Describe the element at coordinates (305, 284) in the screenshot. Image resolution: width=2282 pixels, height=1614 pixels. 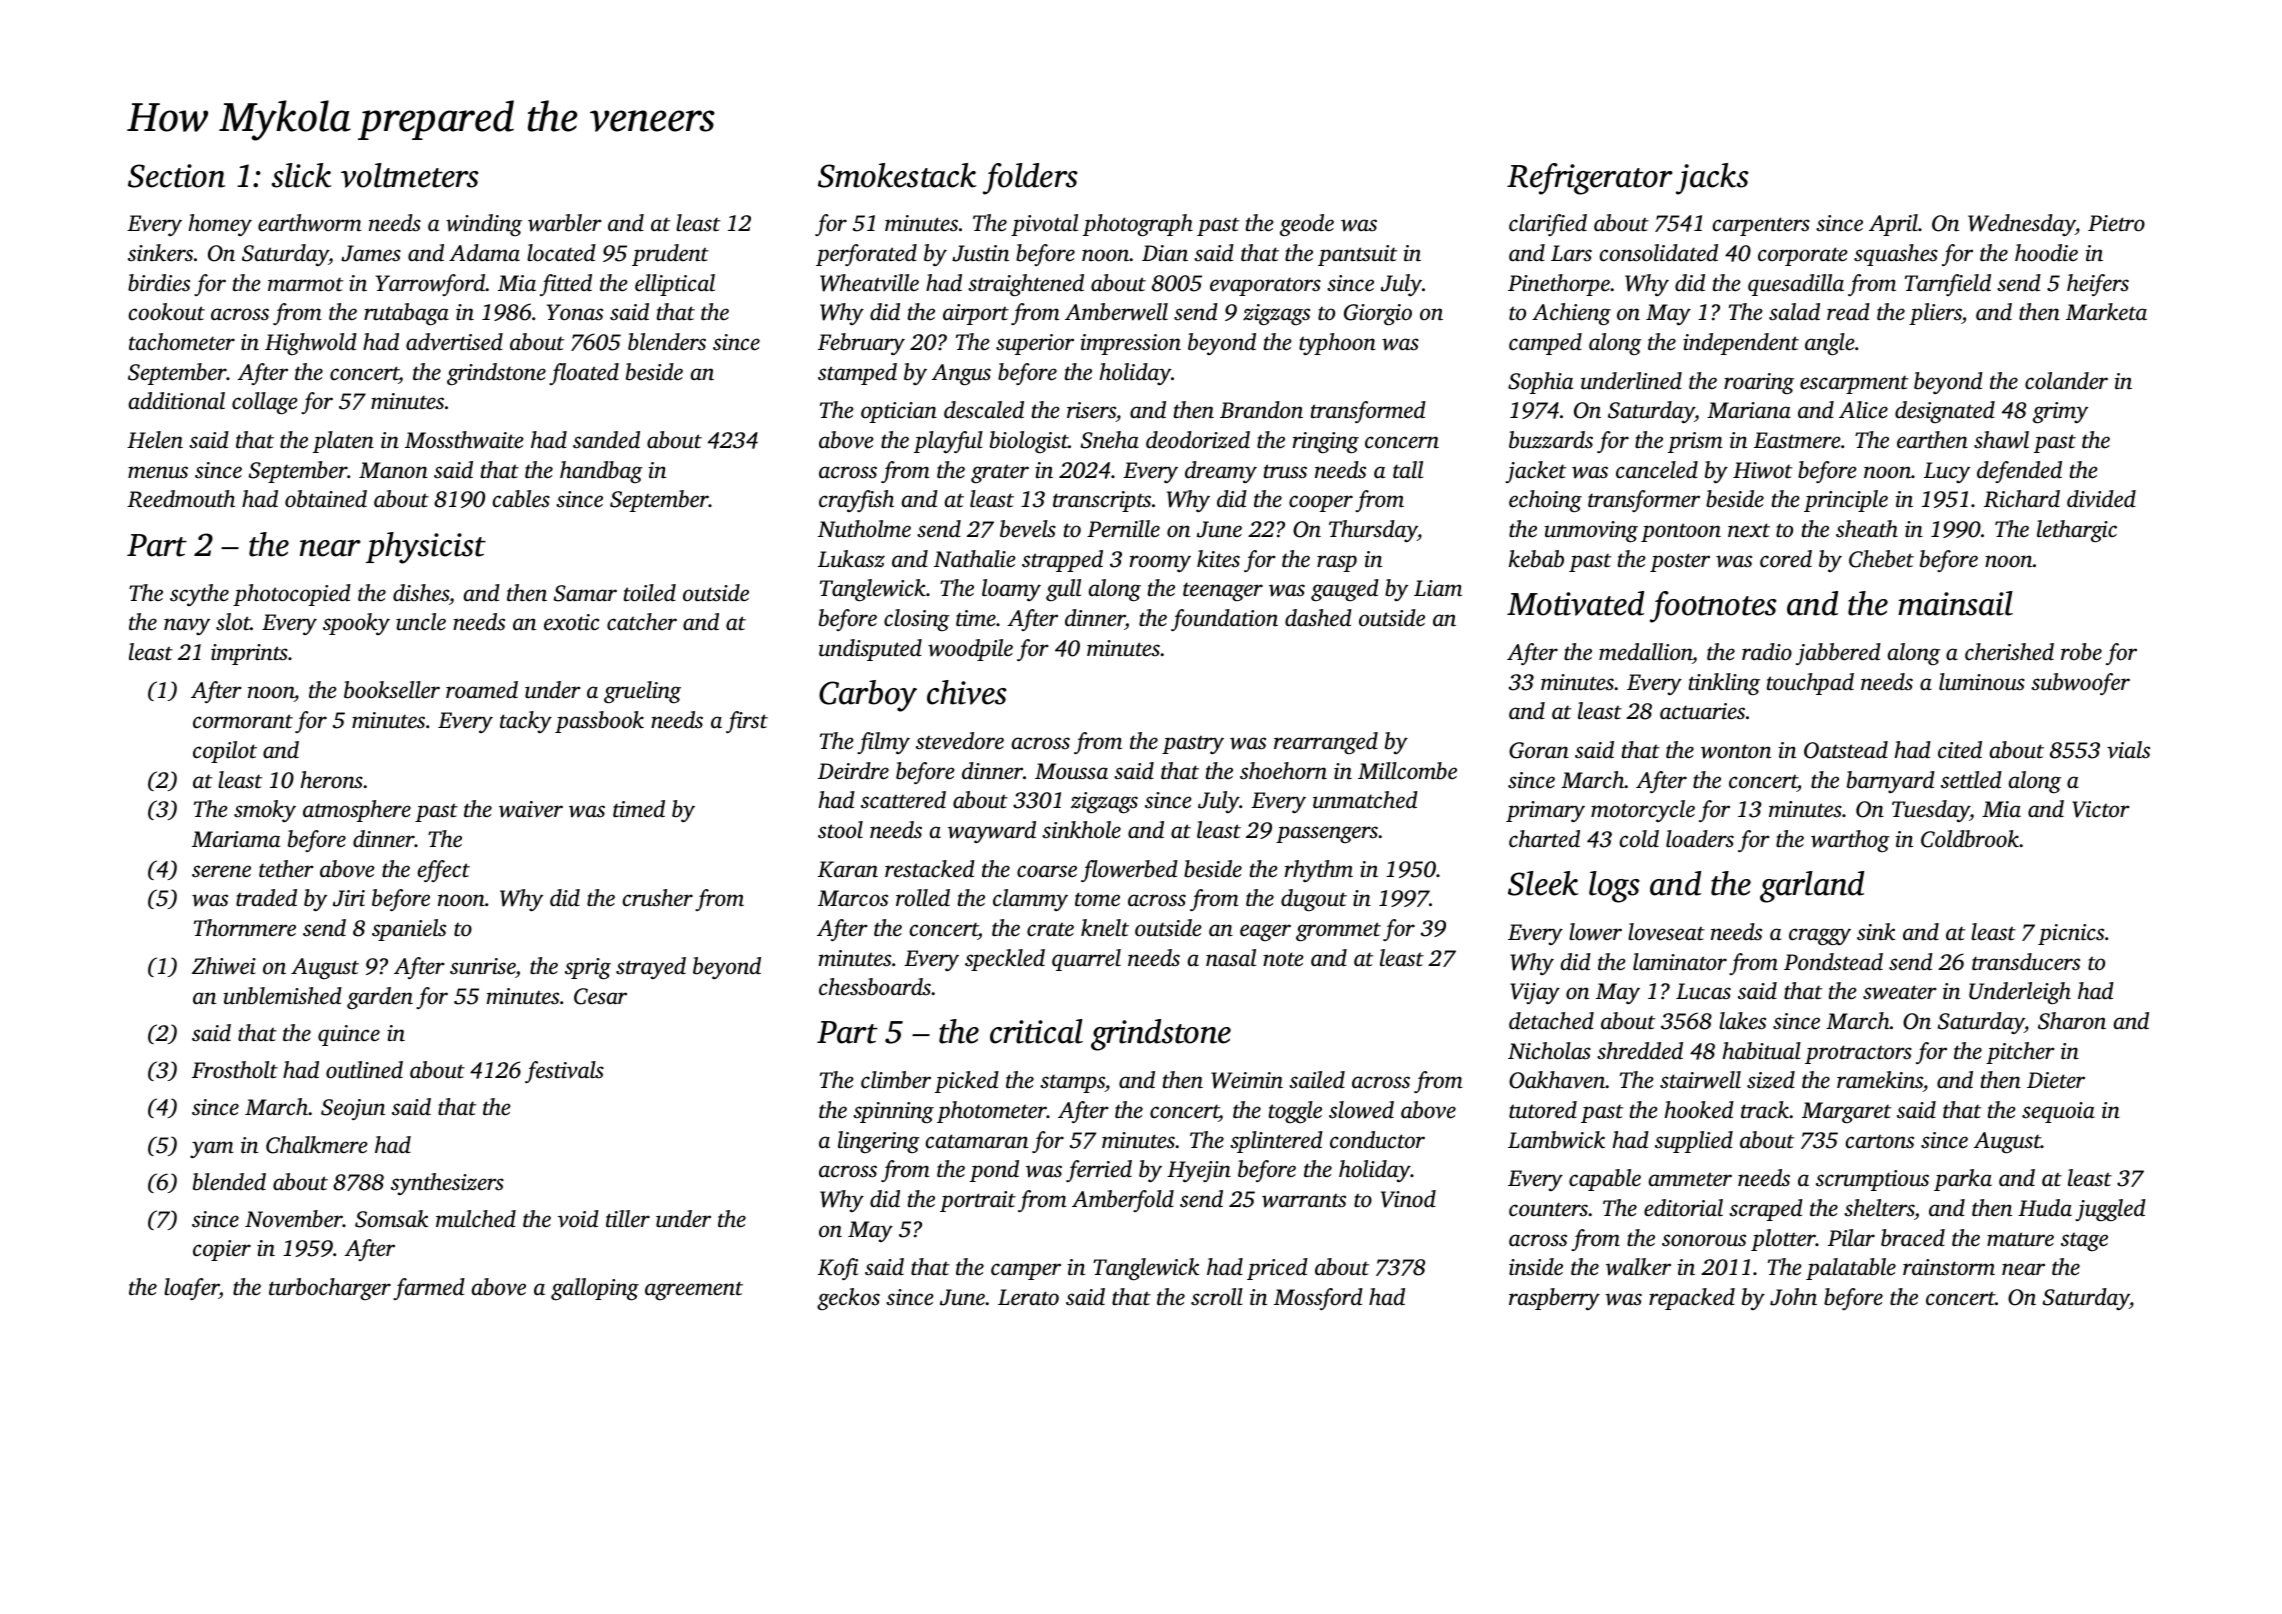
I see `marmot` at that location.
